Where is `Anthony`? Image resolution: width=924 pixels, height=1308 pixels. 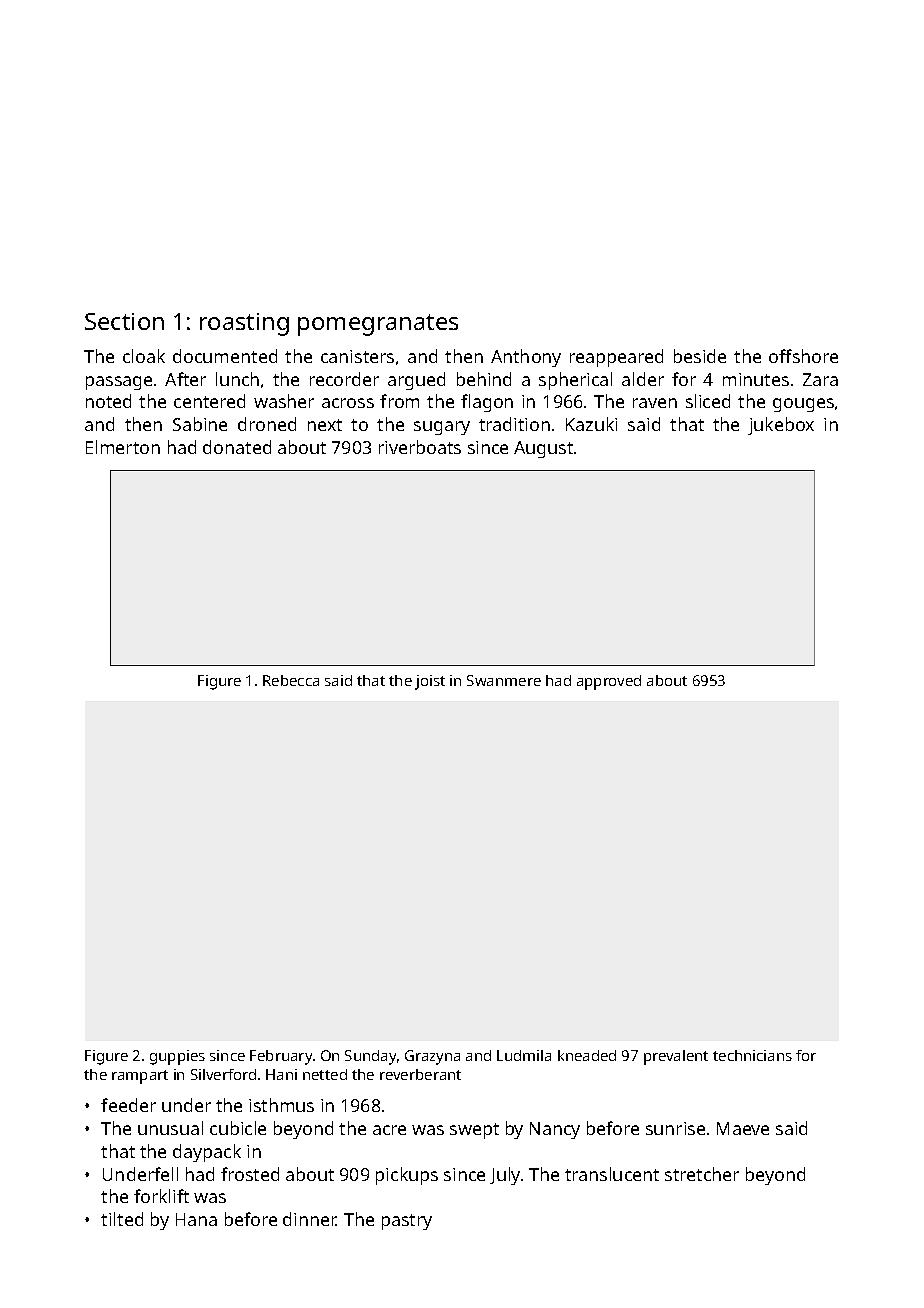 Anthony is located at coordinates (526, 358).
